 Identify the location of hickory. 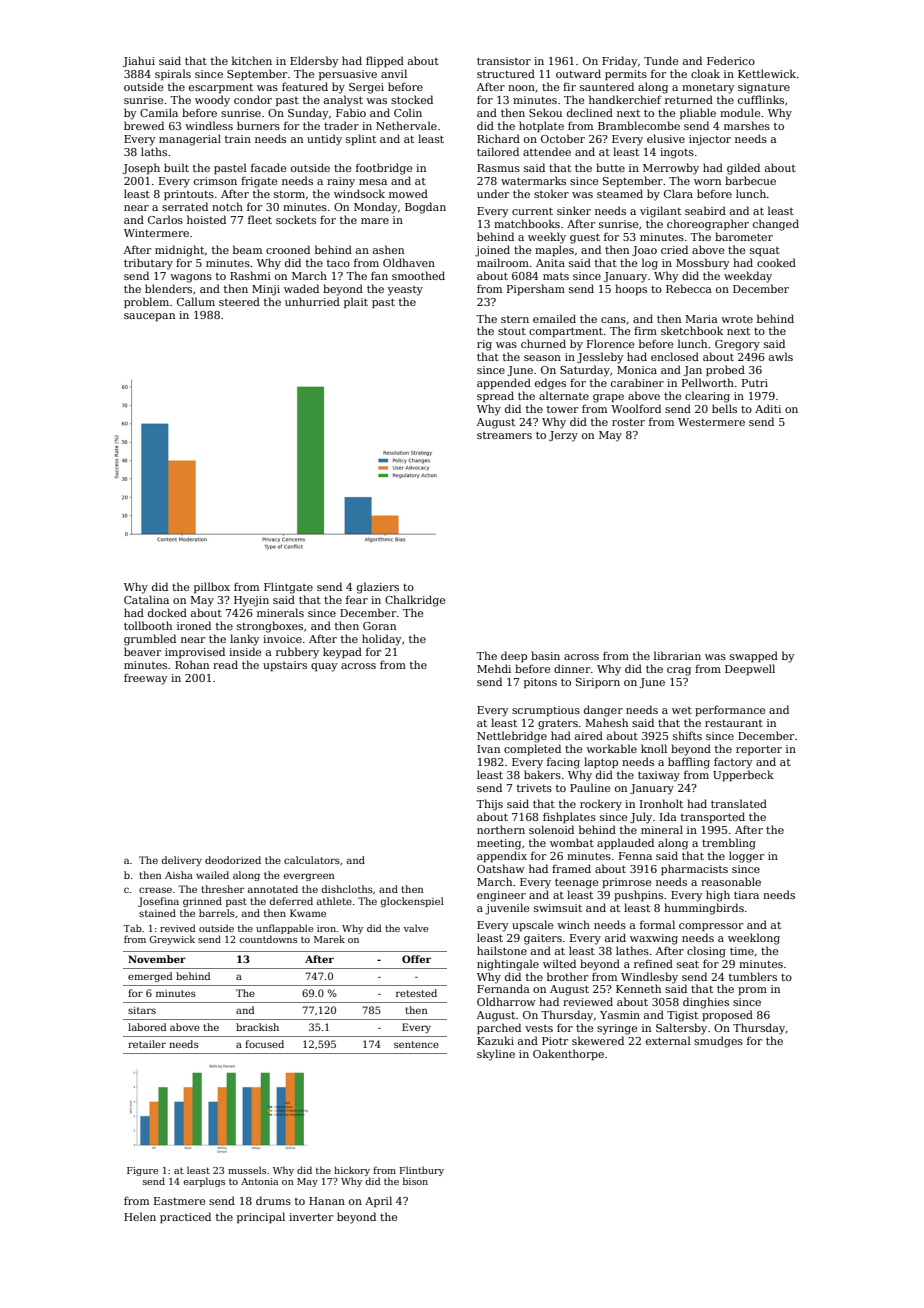
(352, 1171).
